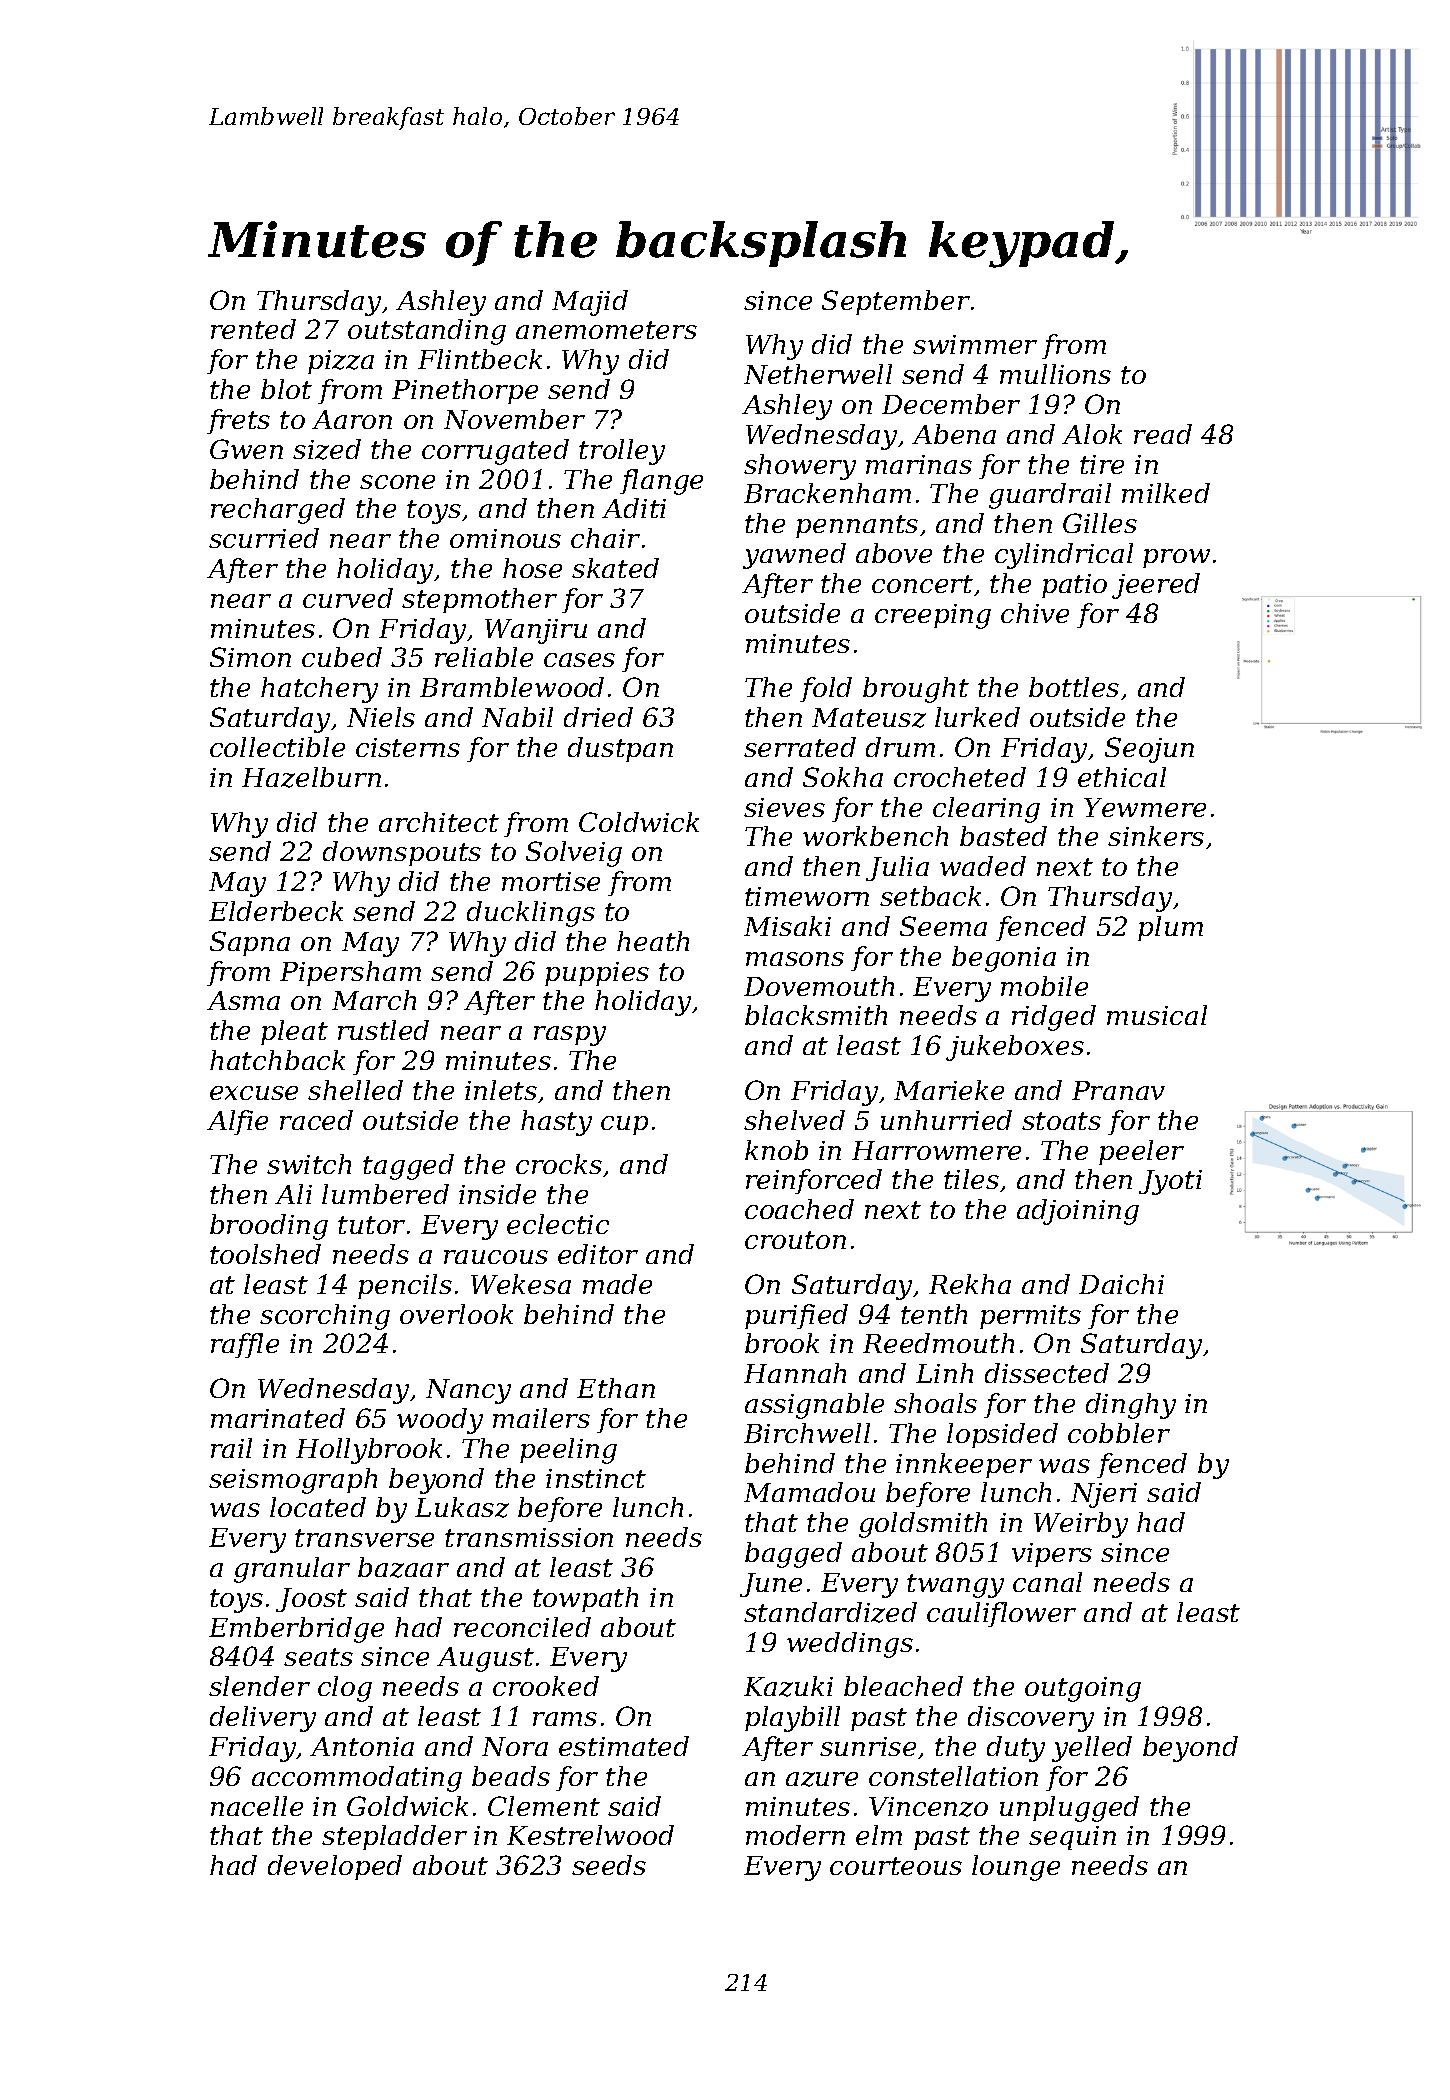 This document has width=1450, height=2100. What do you see at coordinates (257, 1806) in the document?
I see `nacelle` at bounding box center [257, 1806].
